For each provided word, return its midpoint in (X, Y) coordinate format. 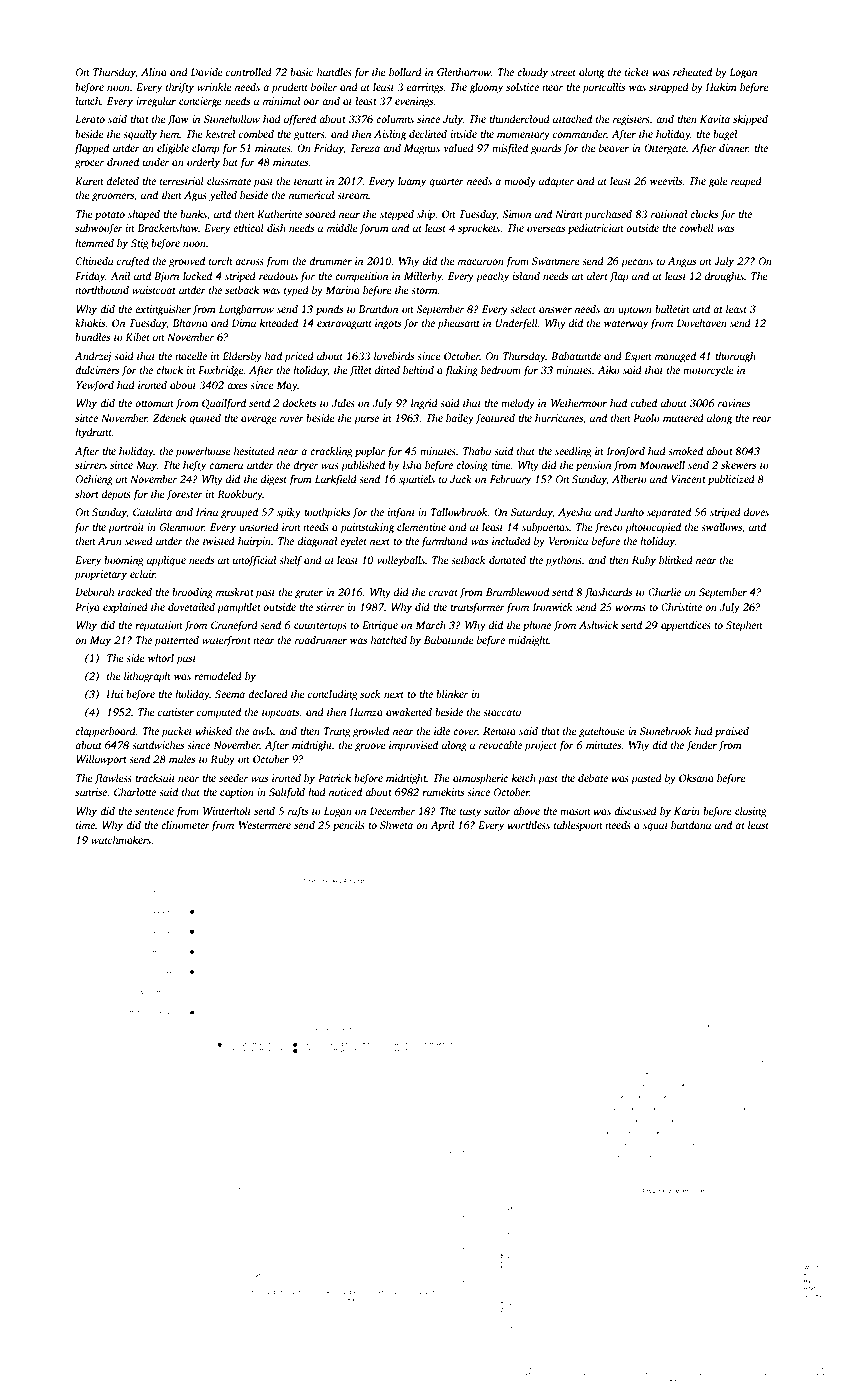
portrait (126, 528)
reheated (692, 72)
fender (701, 746)
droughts (724, 277)
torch (220, 261)
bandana (691, 825)
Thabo (477, 451)
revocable (500, 745)
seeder (233, 778)
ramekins (443, 792)
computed (219, 713)
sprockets (479, 229)
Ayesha (574, 513)
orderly (203, 163)
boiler (324, 87)
